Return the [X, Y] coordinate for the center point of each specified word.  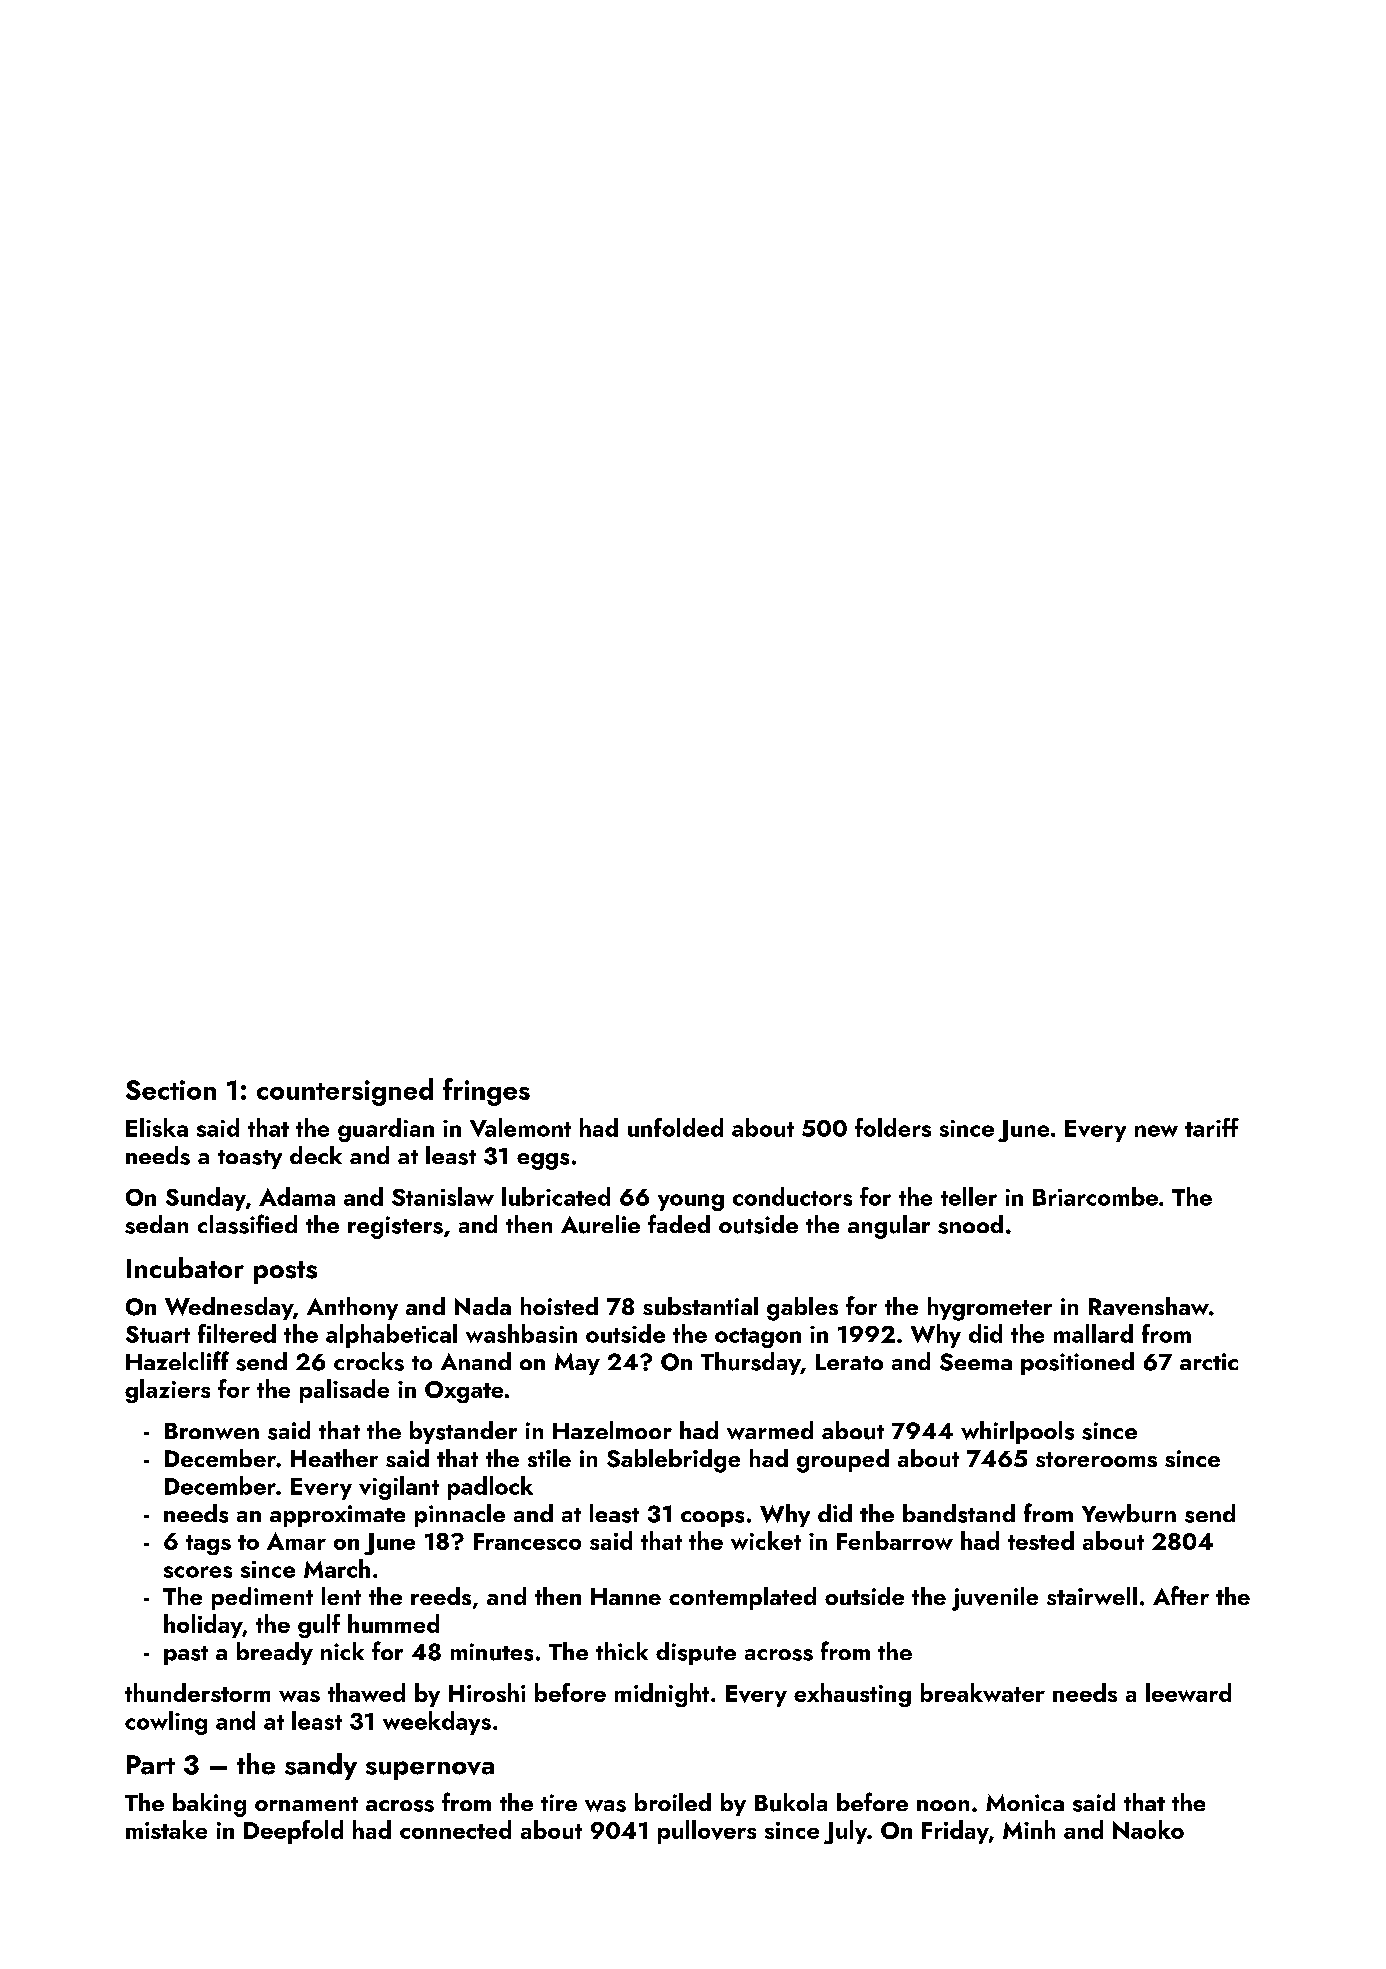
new [1156, 1131]
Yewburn [1129, 1513]
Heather [334, 1458]
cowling [166, 1723]
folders [893, 1127]
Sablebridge [673, 1461]
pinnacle [460, 1515]
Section [171, 1090]
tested [1041, 1540]
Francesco [527, 1541]
